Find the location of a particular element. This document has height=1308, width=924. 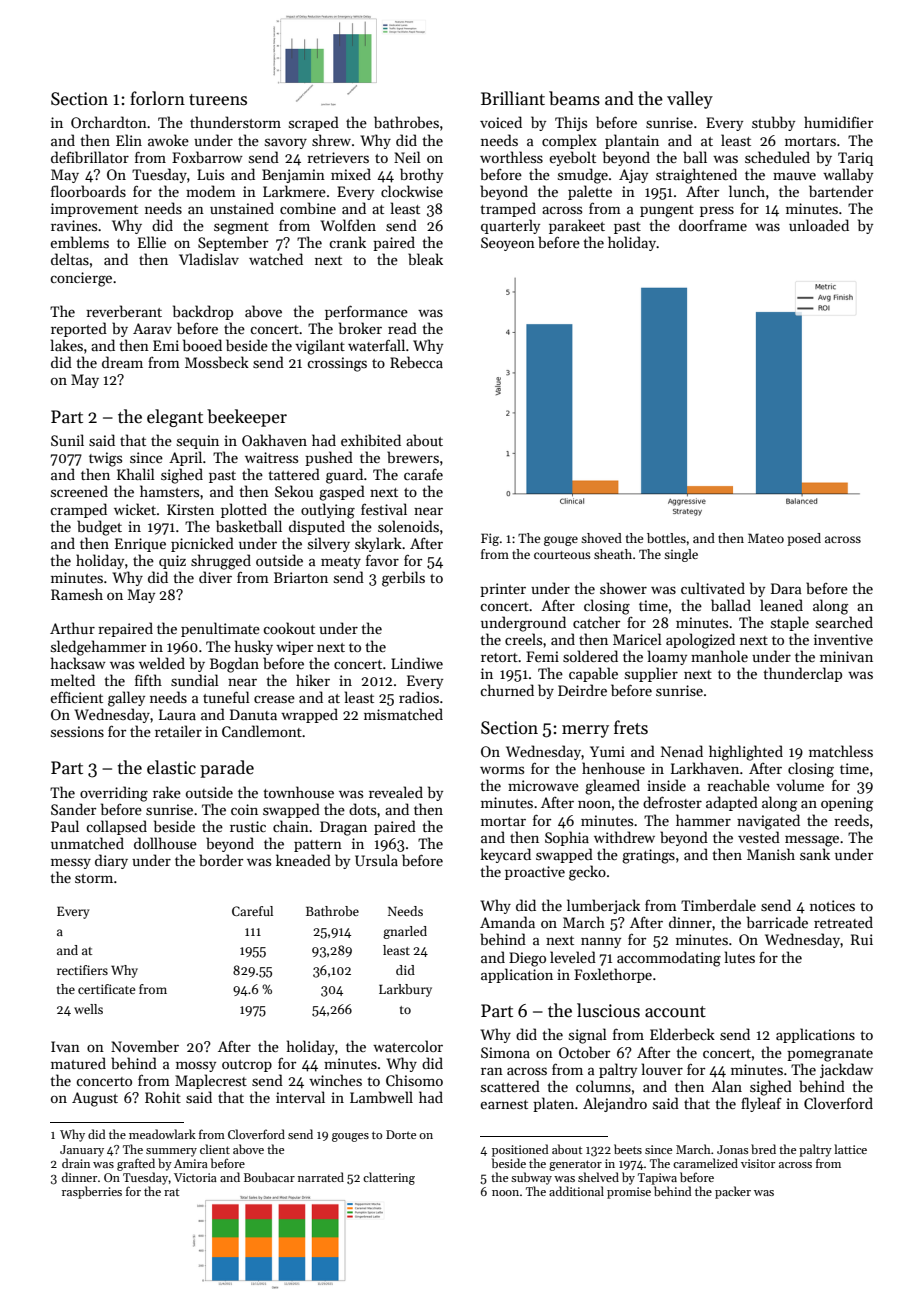

Careful is located at coordinates (252, 911).
